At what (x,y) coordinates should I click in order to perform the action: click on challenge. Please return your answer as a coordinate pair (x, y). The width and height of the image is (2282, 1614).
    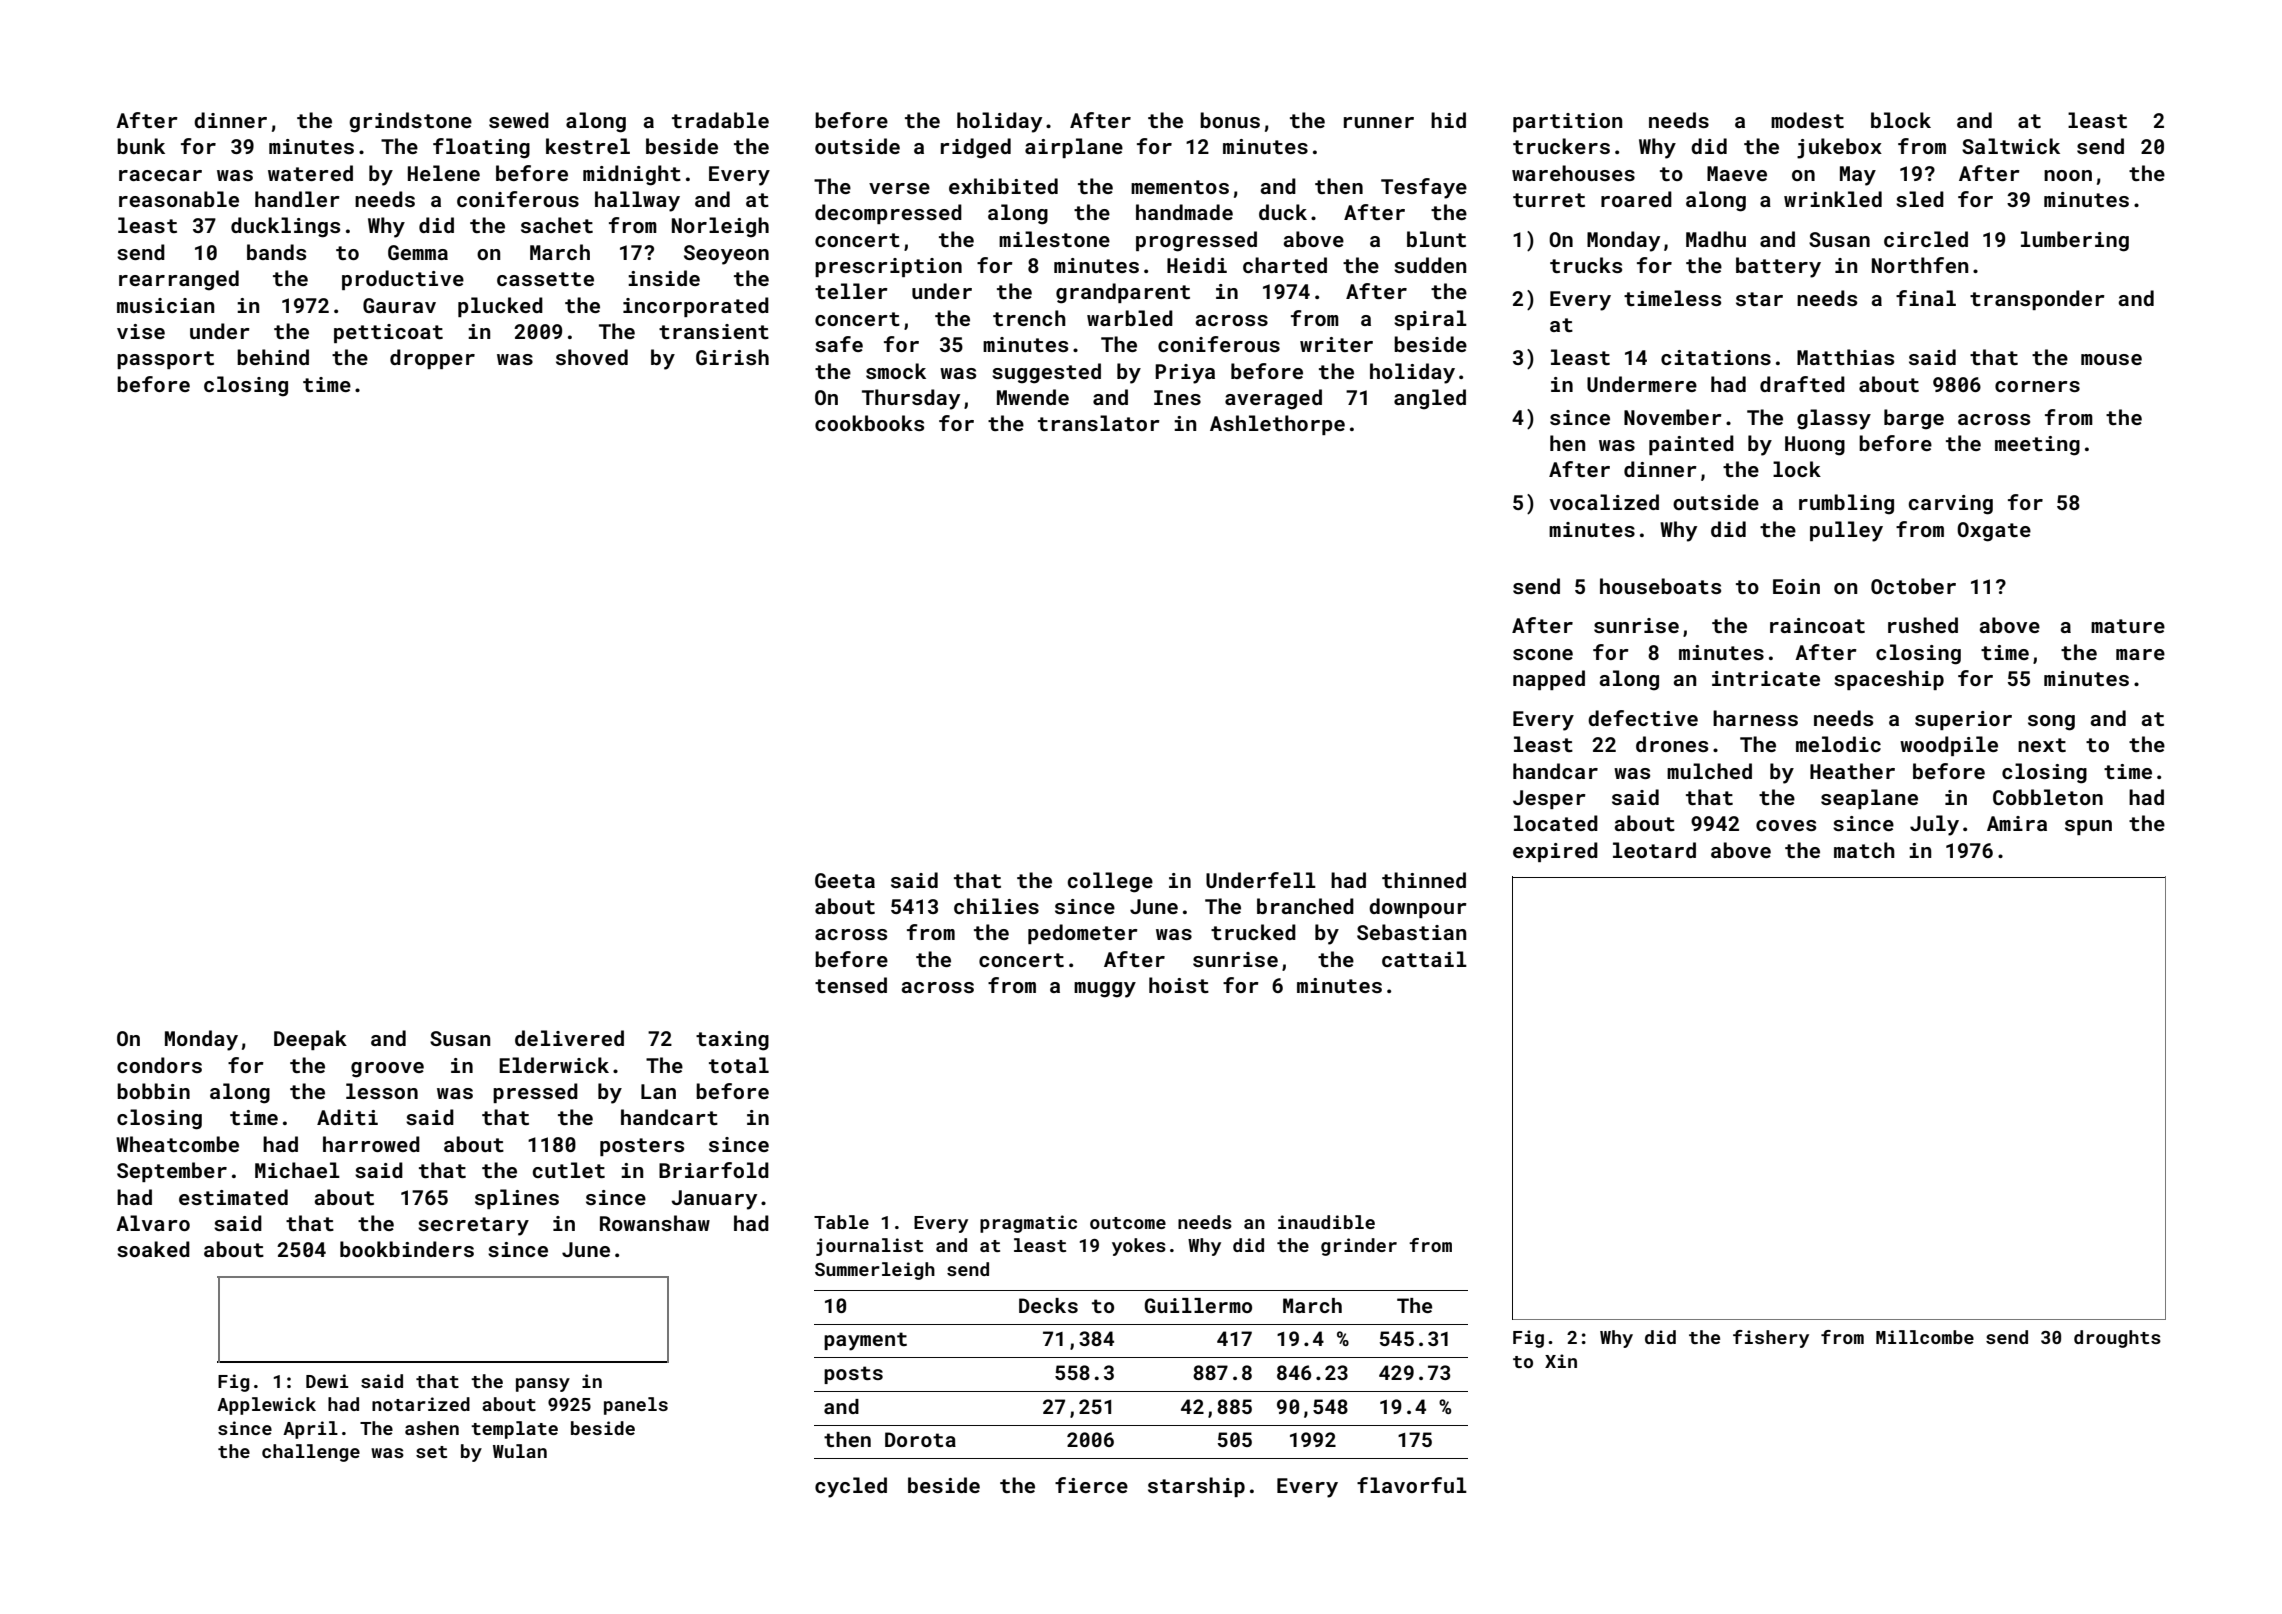
    Looking at the image, I should click on (311, 1453).
